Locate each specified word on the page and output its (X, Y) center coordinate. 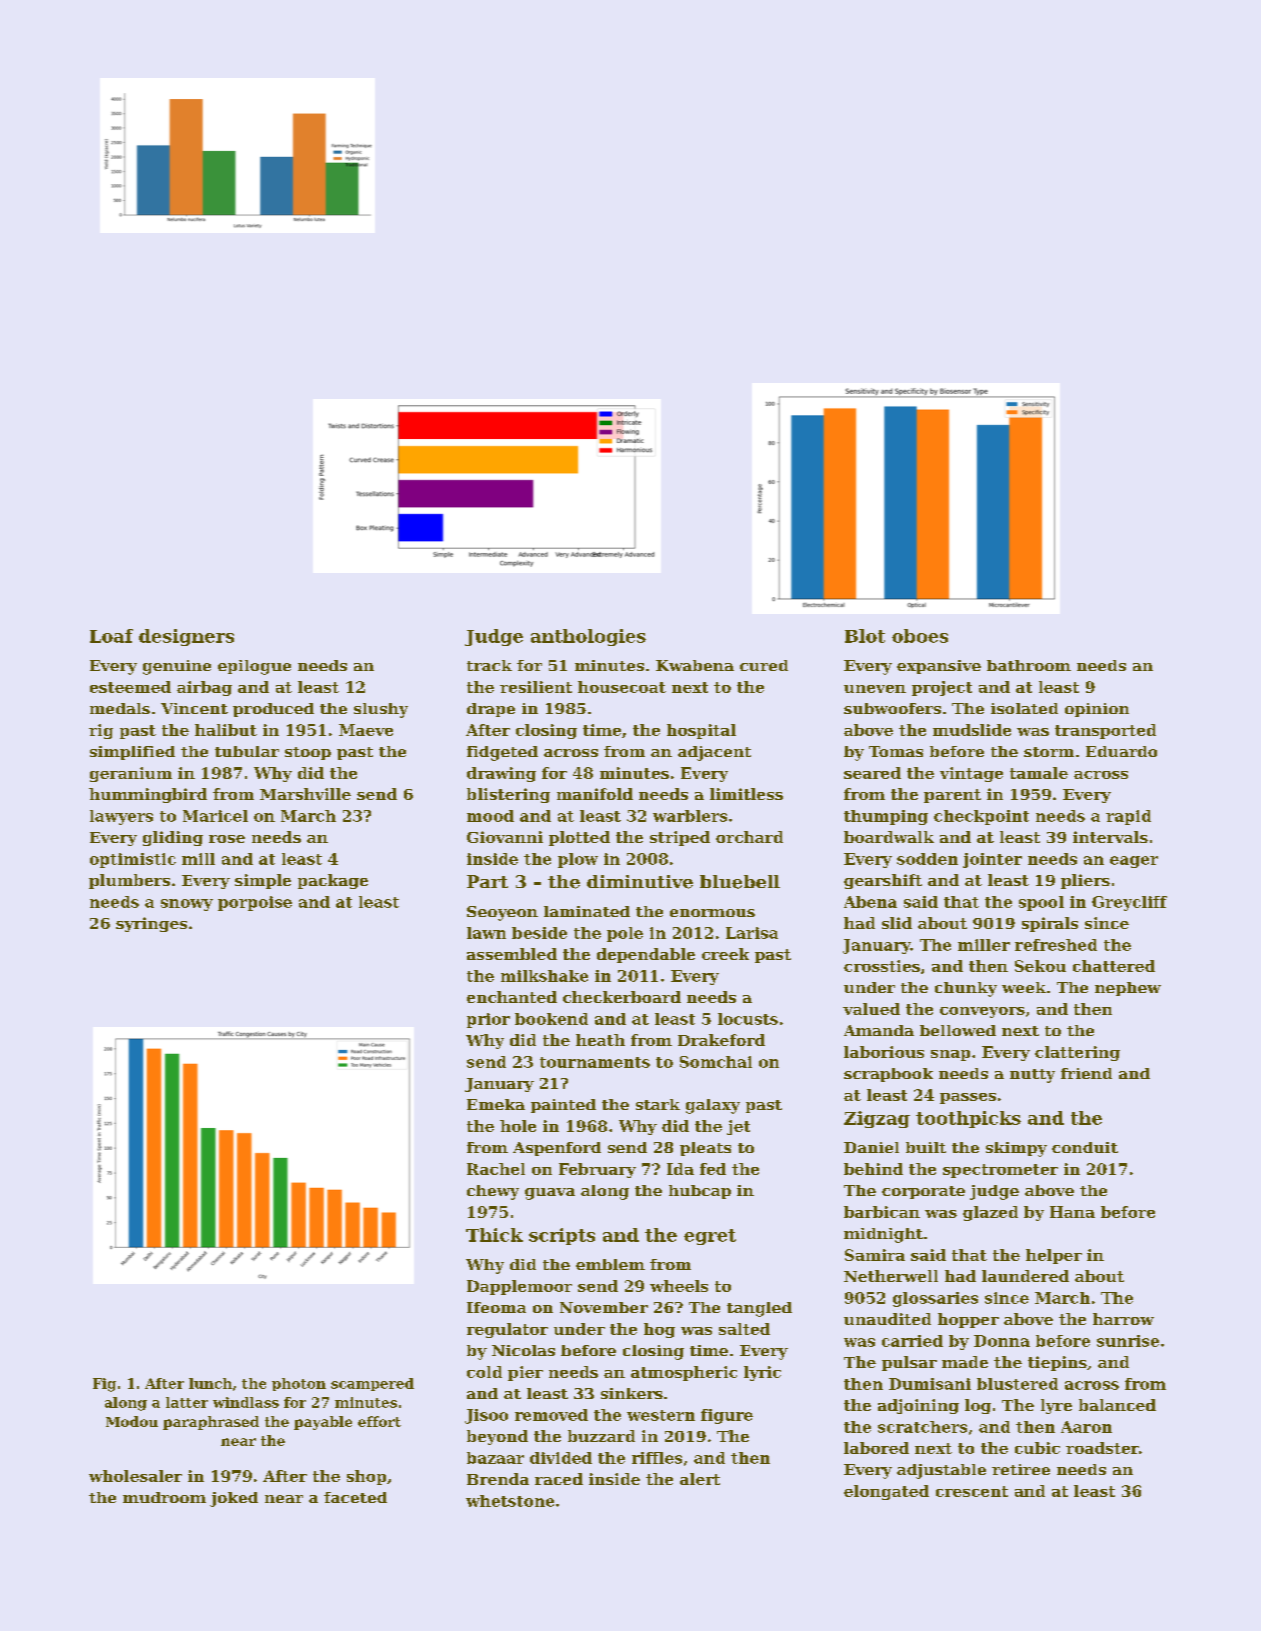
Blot (865, 636)
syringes (151, 924)
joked (234, 1499)
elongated (886, 1492)
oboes (920, 636)
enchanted (512, 997)
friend (1086, 1073)
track (489, 665)
